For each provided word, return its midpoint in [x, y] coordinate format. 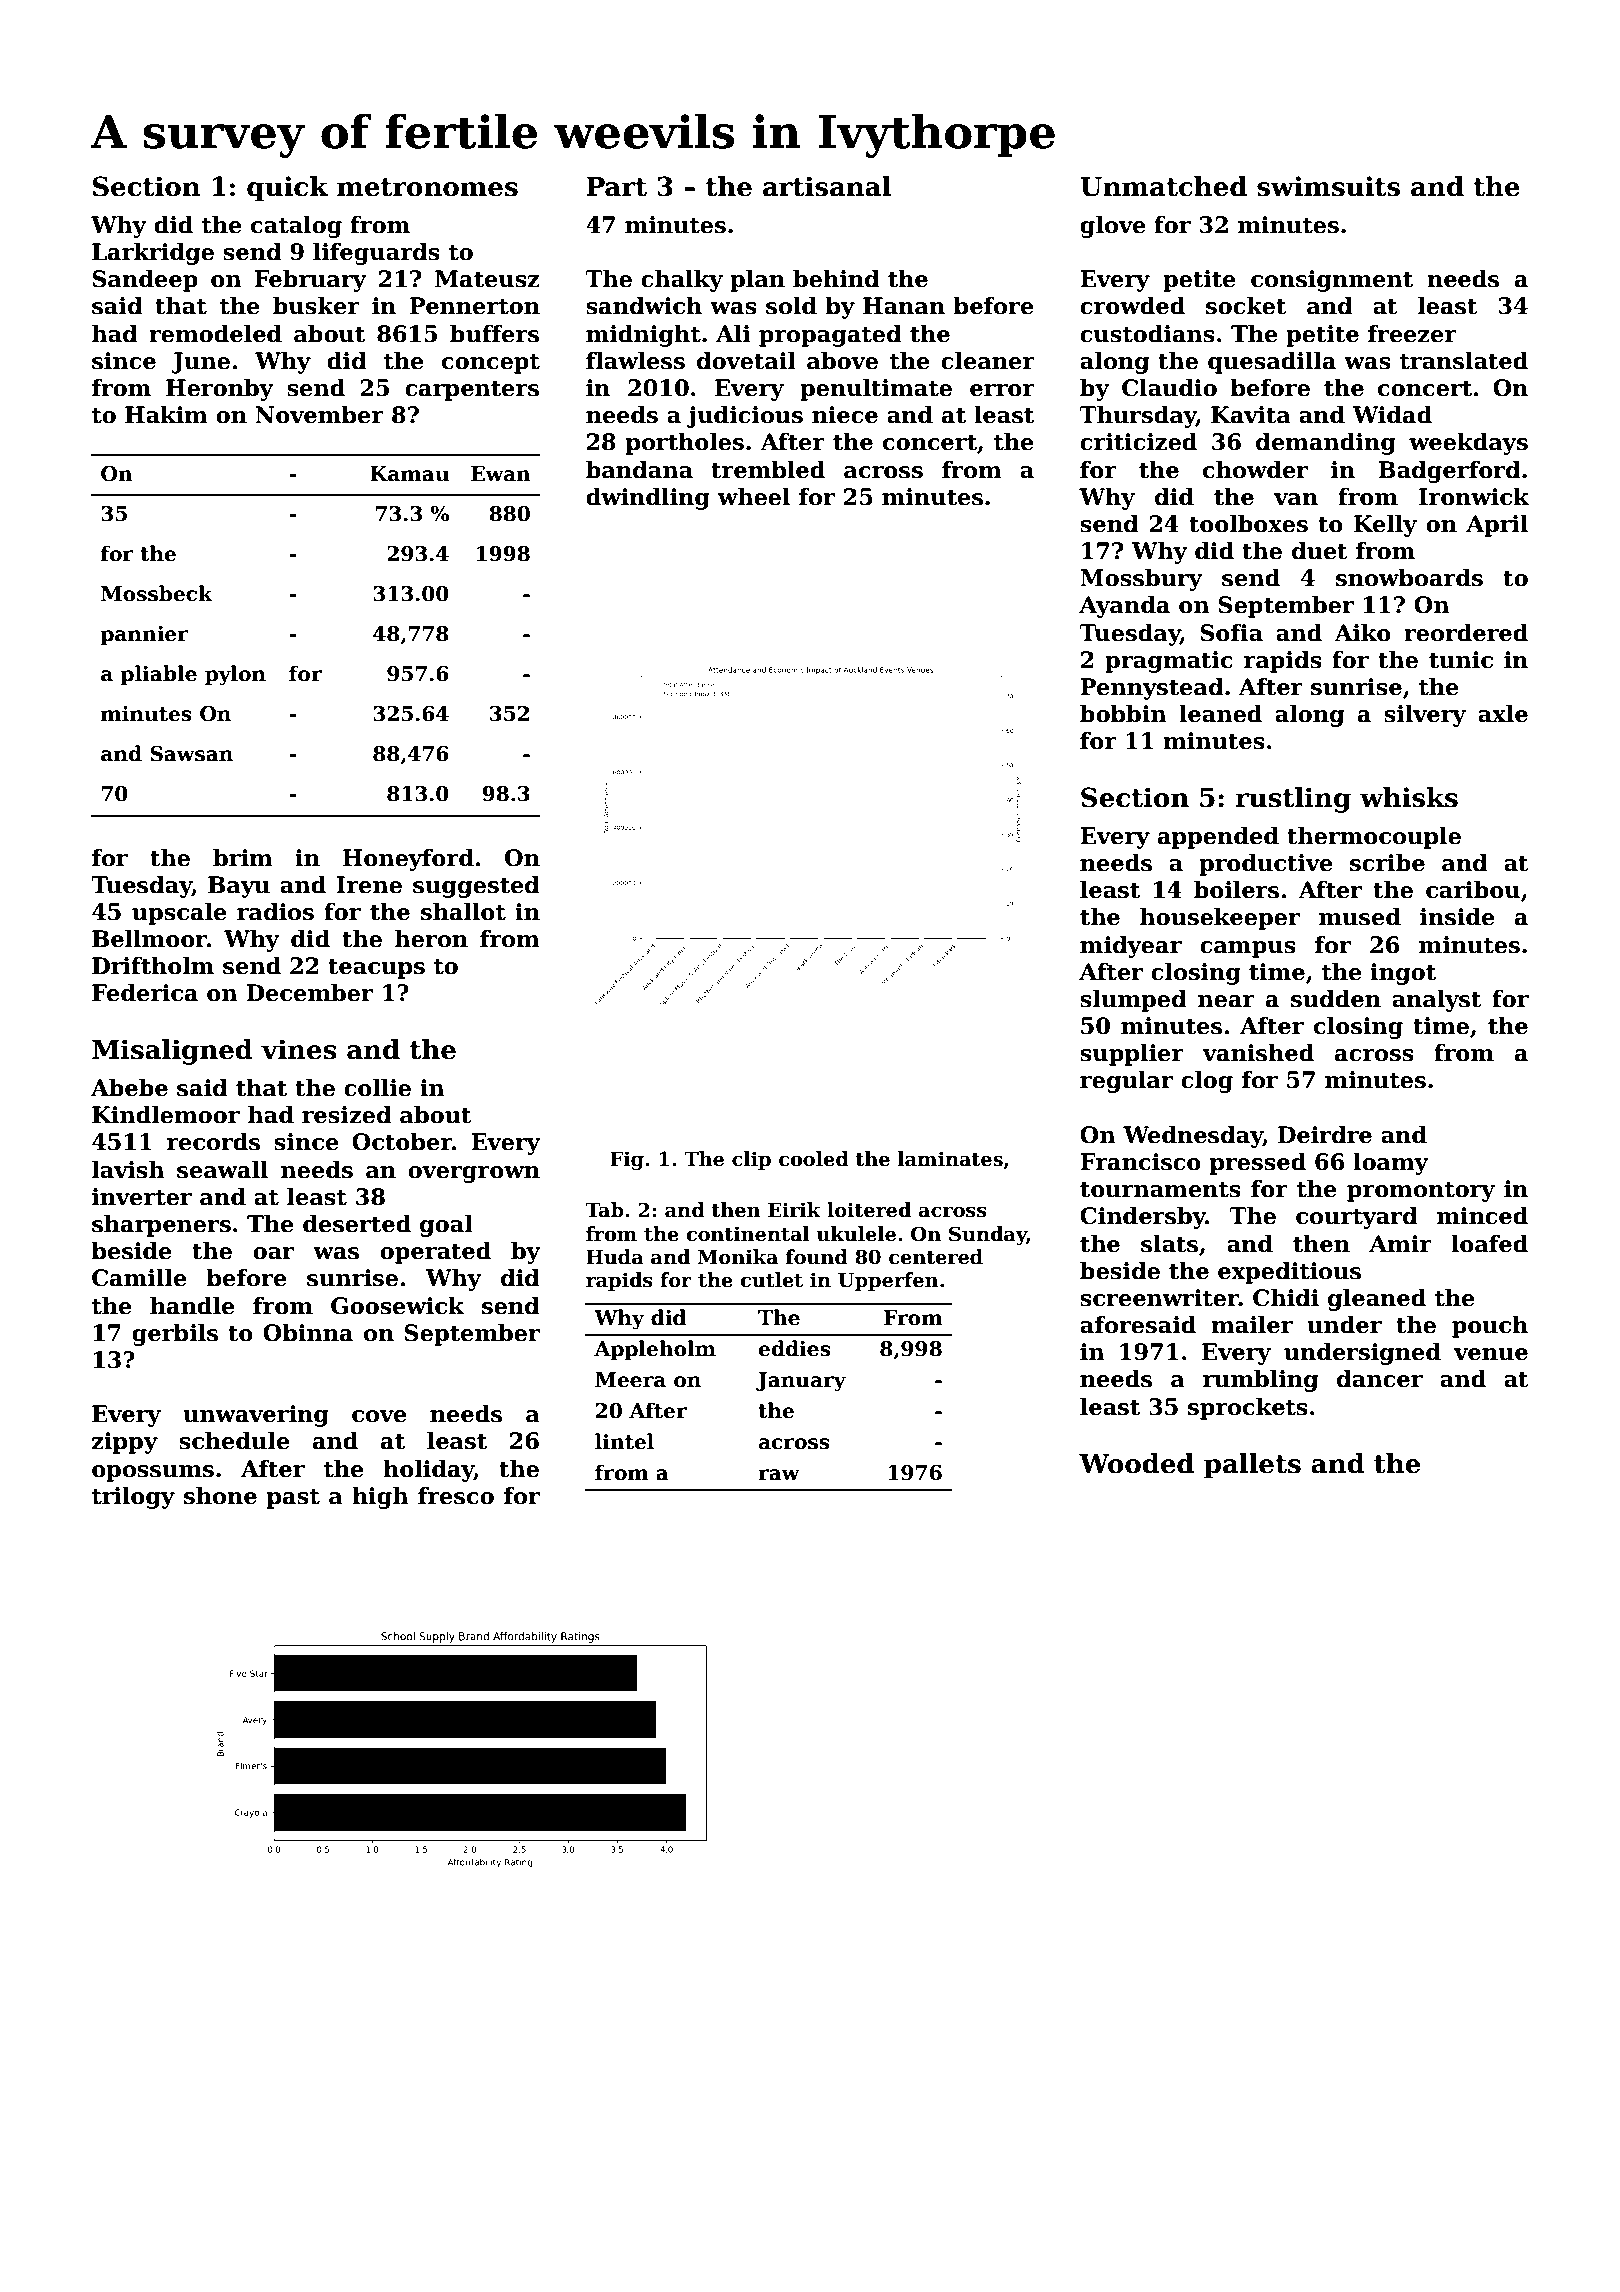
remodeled [215, 334]
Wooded [1136, 1463]
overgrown [474, 1174]
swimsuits [1328, 186]
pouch [1490, 1327]
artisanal [827, 186]
